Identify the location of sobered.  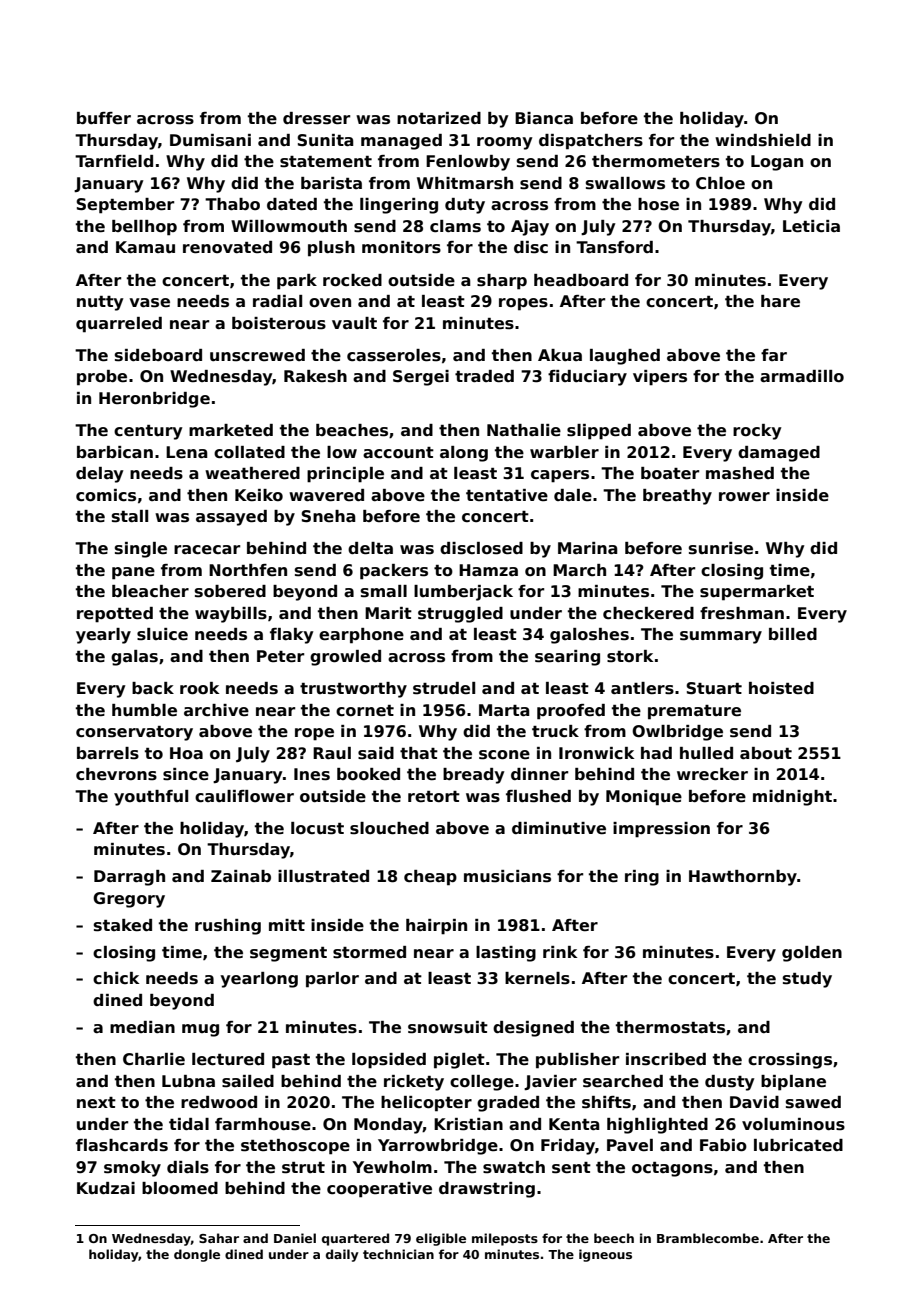
(230, 591).
